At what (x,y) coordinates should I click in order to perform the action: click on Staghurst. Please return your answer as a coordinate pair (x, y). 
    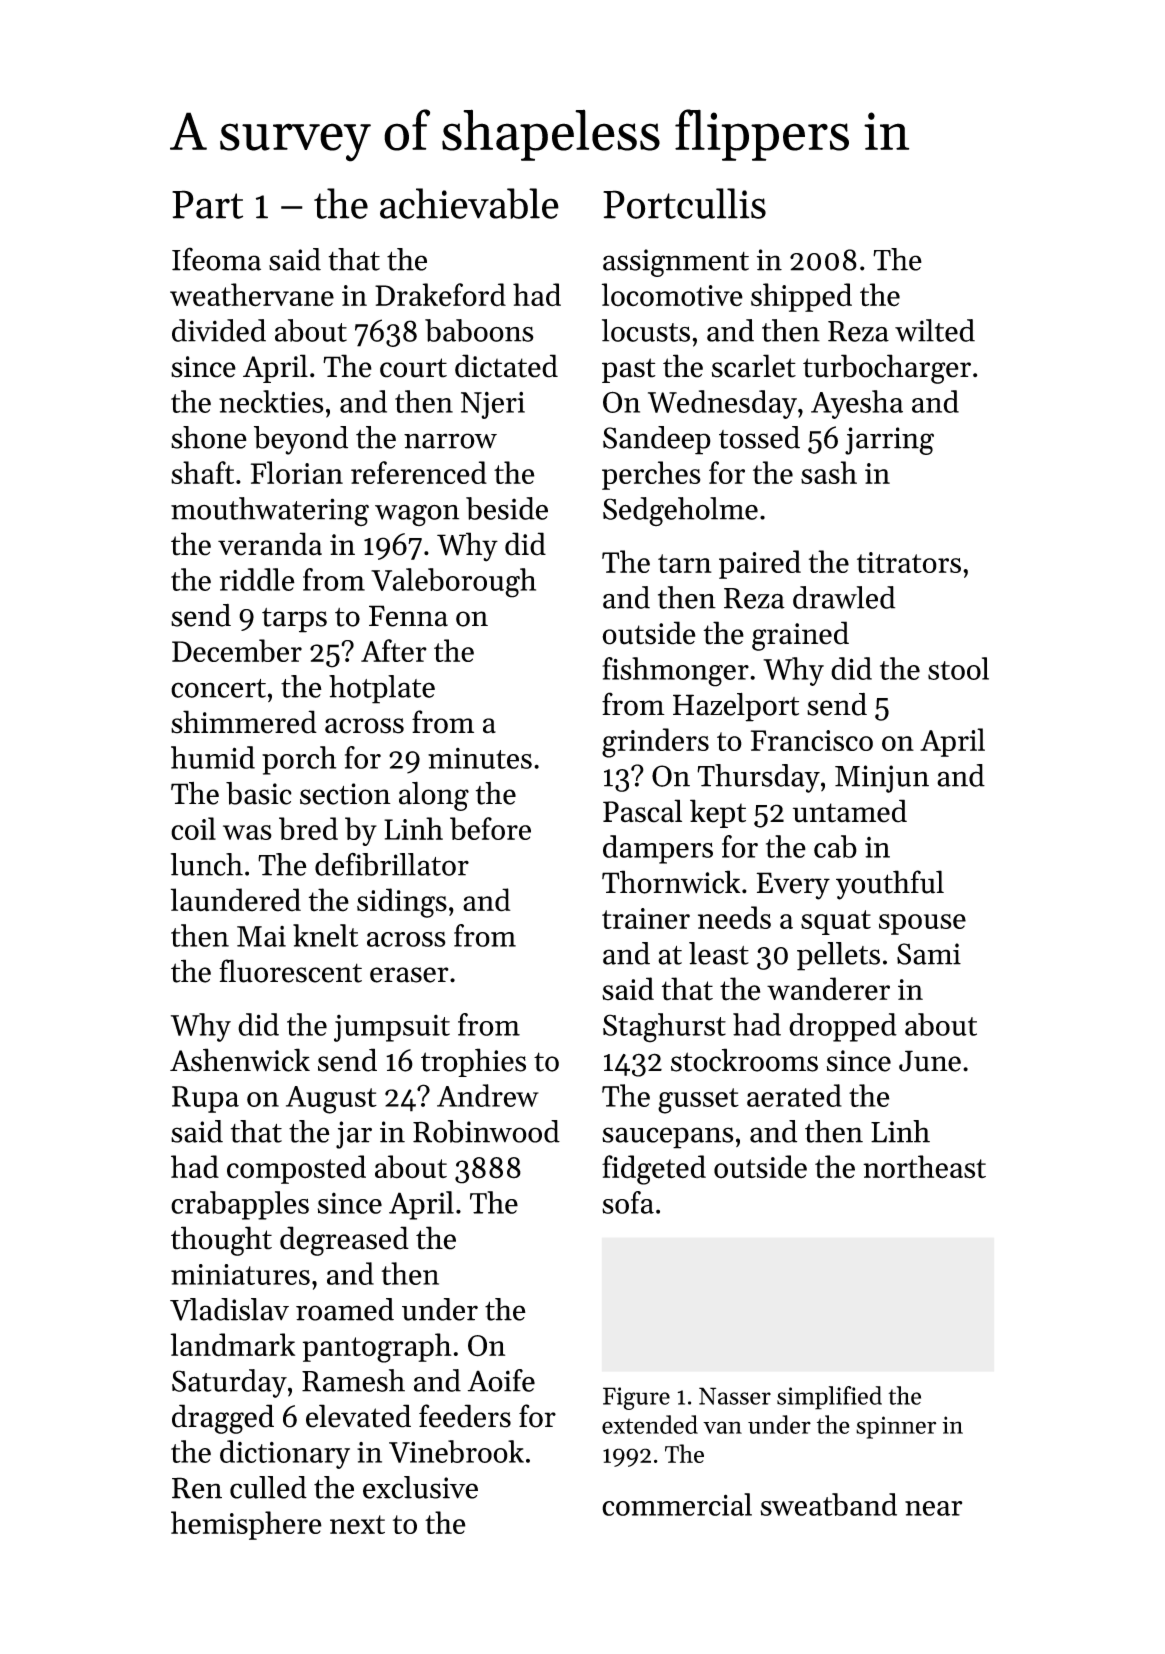
    Looking at the image, I should click on (664, 1028).
